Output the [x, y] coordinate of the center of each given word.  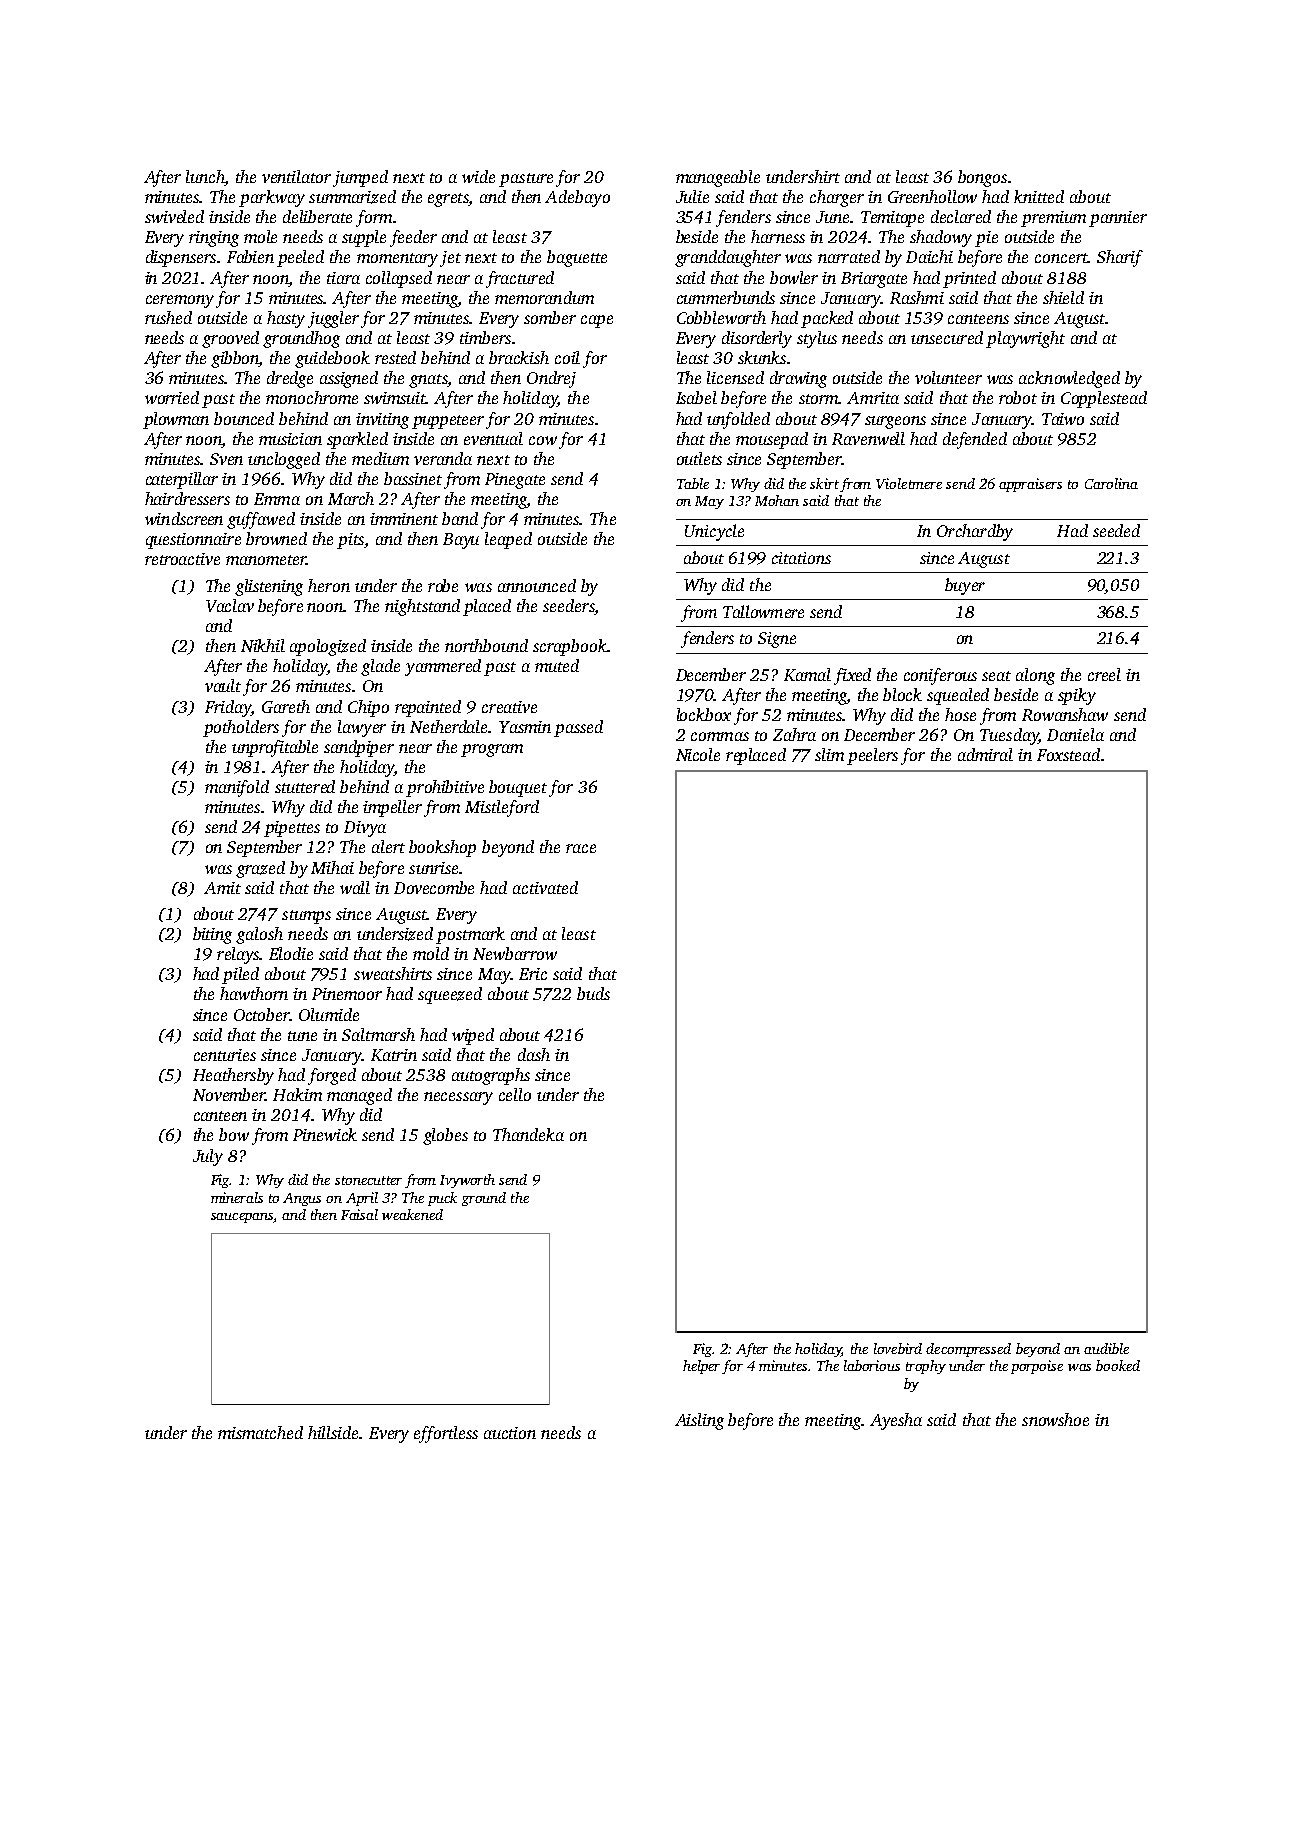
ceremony [180, 301]
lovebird [898, 1348]
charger [837, 198]
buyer [965, 586]
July [208, 1157]
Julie [692, 196]
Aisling [699, 1421]
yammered [443, 667]
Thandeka [528, 1134]
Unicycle [714, 532]
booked [1118, 1365]
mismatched [260, 1432]
